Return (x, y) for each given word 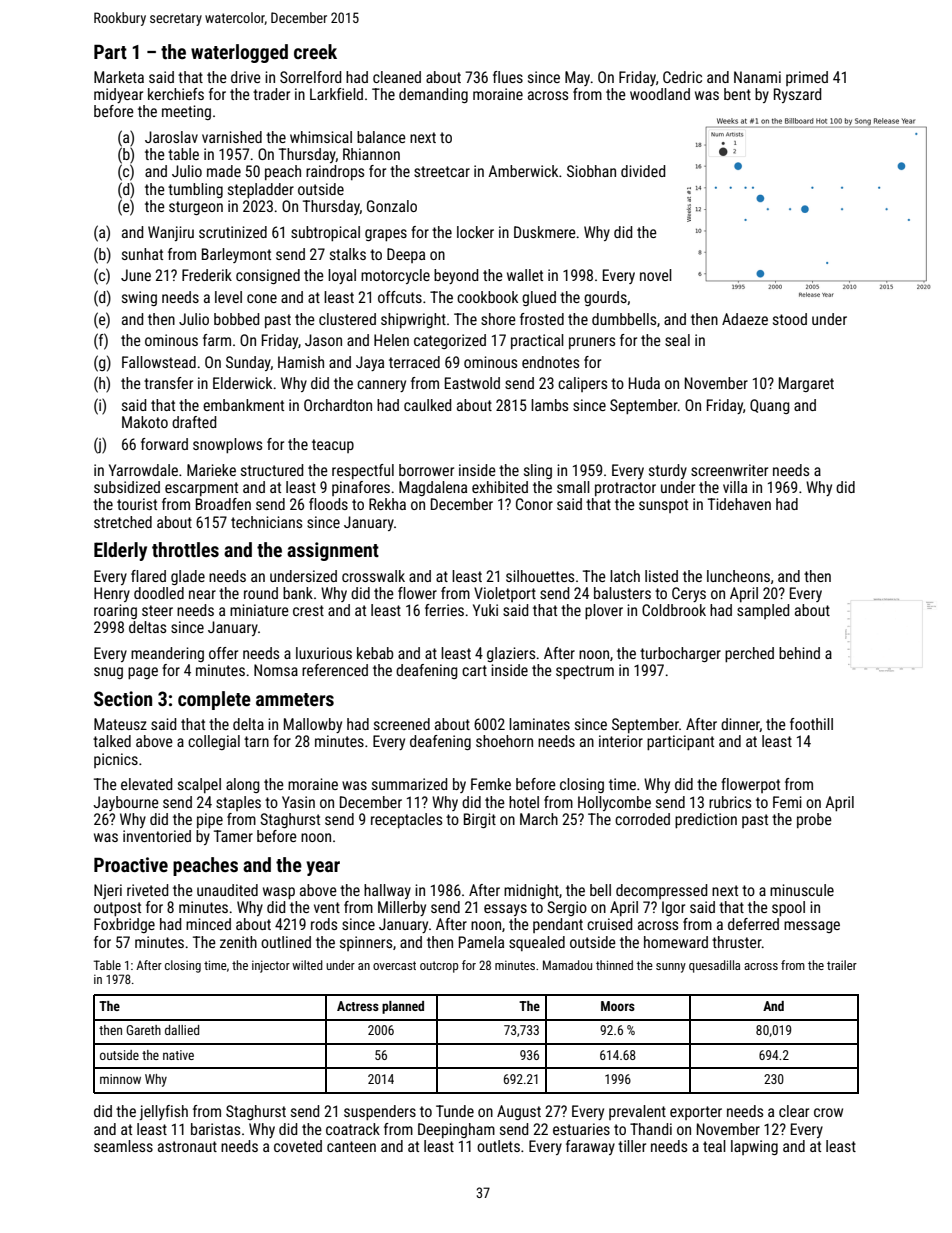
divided (643, 171)
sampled (763, 611)
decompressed (661, 891)
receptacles (406, 820)
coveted (298, 1146)
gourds (605, 298)
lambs (549, 405)
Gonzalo (392, 206)
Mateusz (120, 724)
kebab (375, 653)
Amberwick (523, 171)
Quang (770, 406)
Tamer (233, 836)
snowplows (227, 445)
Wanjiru (171, 233)
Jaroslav (171, 137)
